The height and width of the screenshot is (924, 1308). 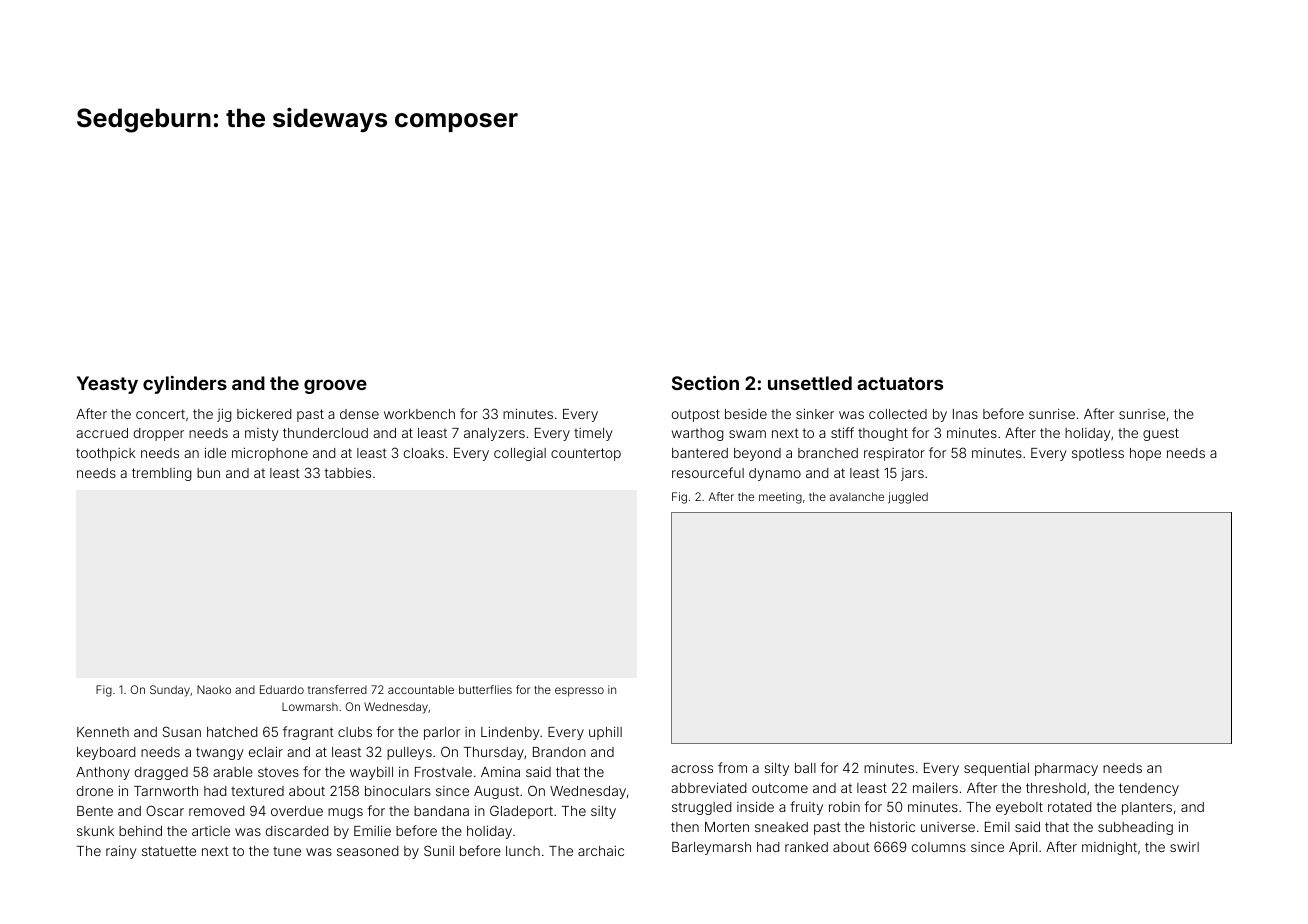 I want to click on actuators, so click(x=900, y=383).
